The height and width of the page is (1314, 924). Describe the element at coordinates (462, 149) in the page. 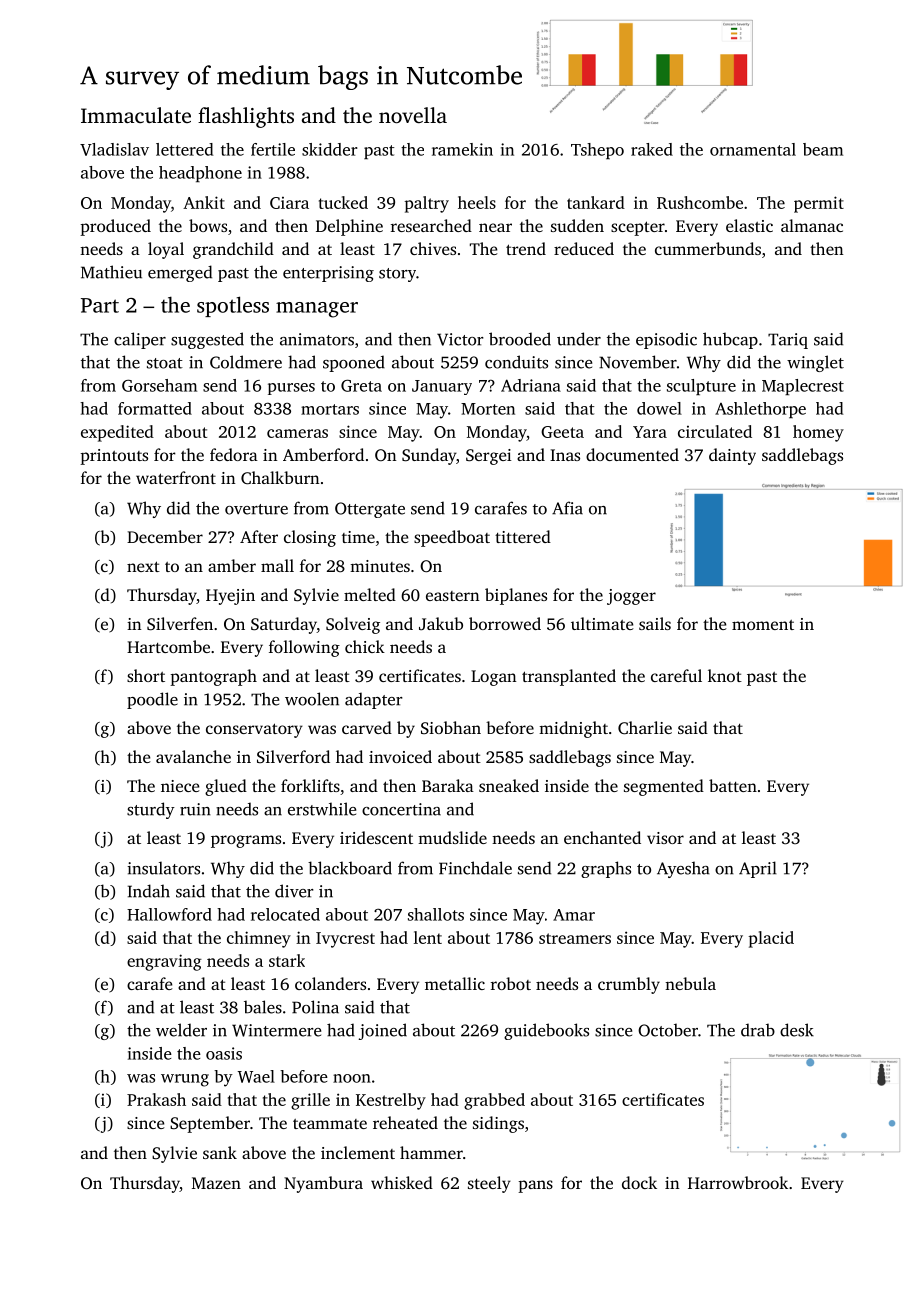

I see `ramekin` at that location.
